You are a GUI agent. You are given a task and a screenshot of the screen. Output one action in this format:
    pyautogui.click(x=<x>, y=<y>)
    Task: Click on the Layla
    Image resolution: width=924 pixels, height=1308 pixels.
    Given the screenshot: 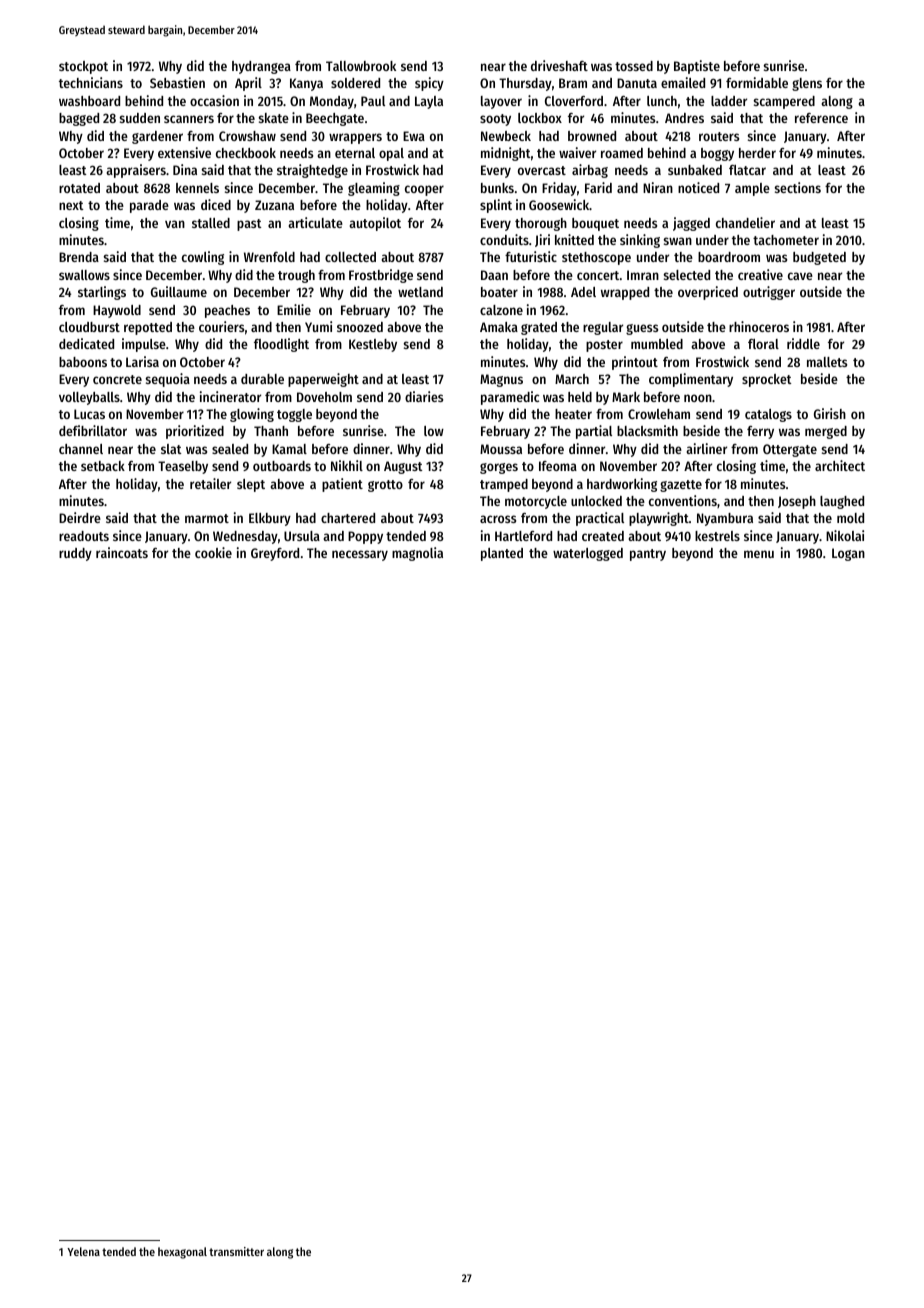 What is the action you would take?
    pyautogui.click(x=429, y=102)
